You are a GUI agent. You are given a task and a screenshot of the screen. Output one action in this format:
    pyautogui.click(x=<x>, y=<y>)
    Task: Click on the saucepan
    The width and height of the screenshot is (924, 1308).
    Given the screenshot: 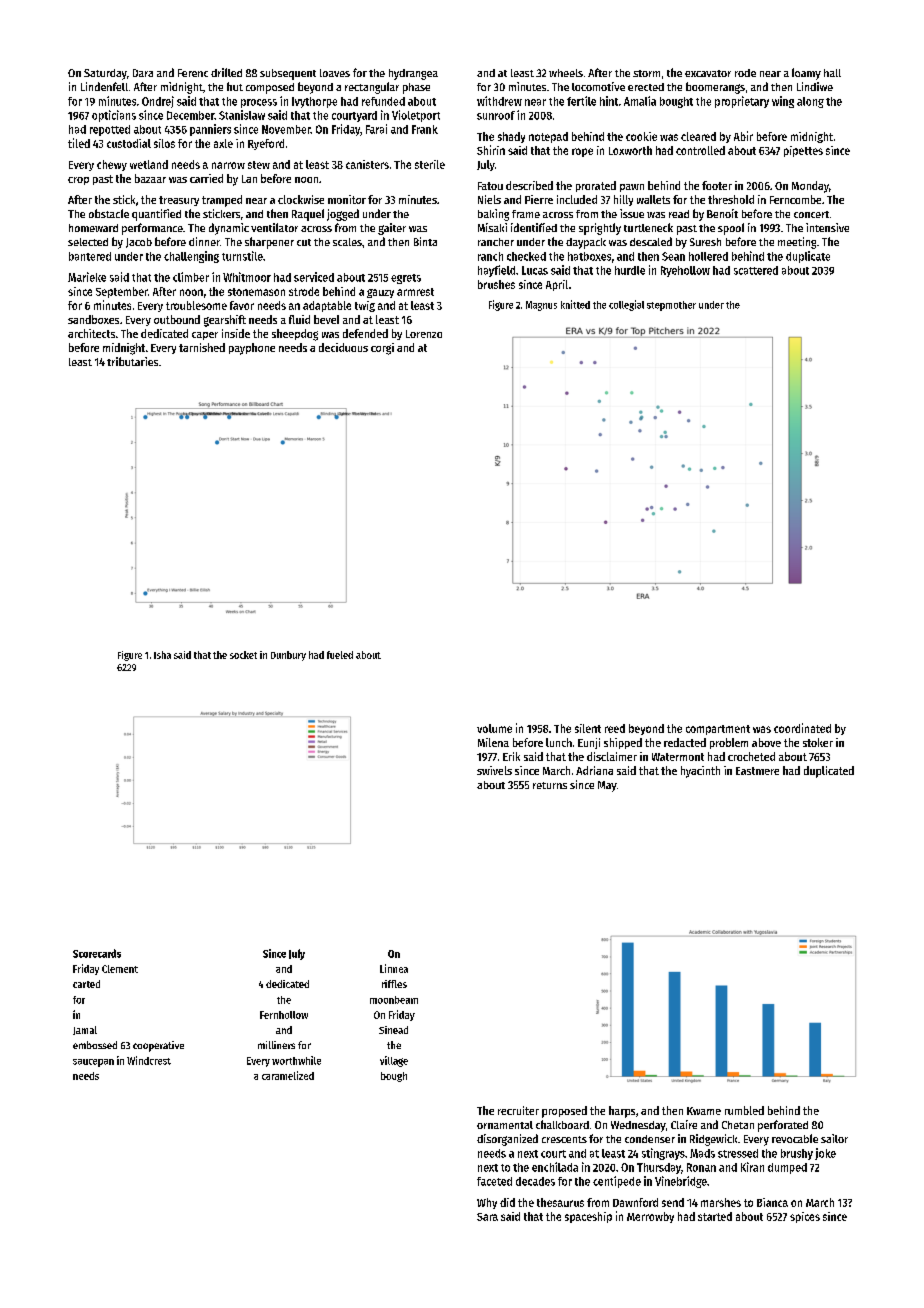 What is the action you would take?
    pyautogui.click(x=93, y=1063)
